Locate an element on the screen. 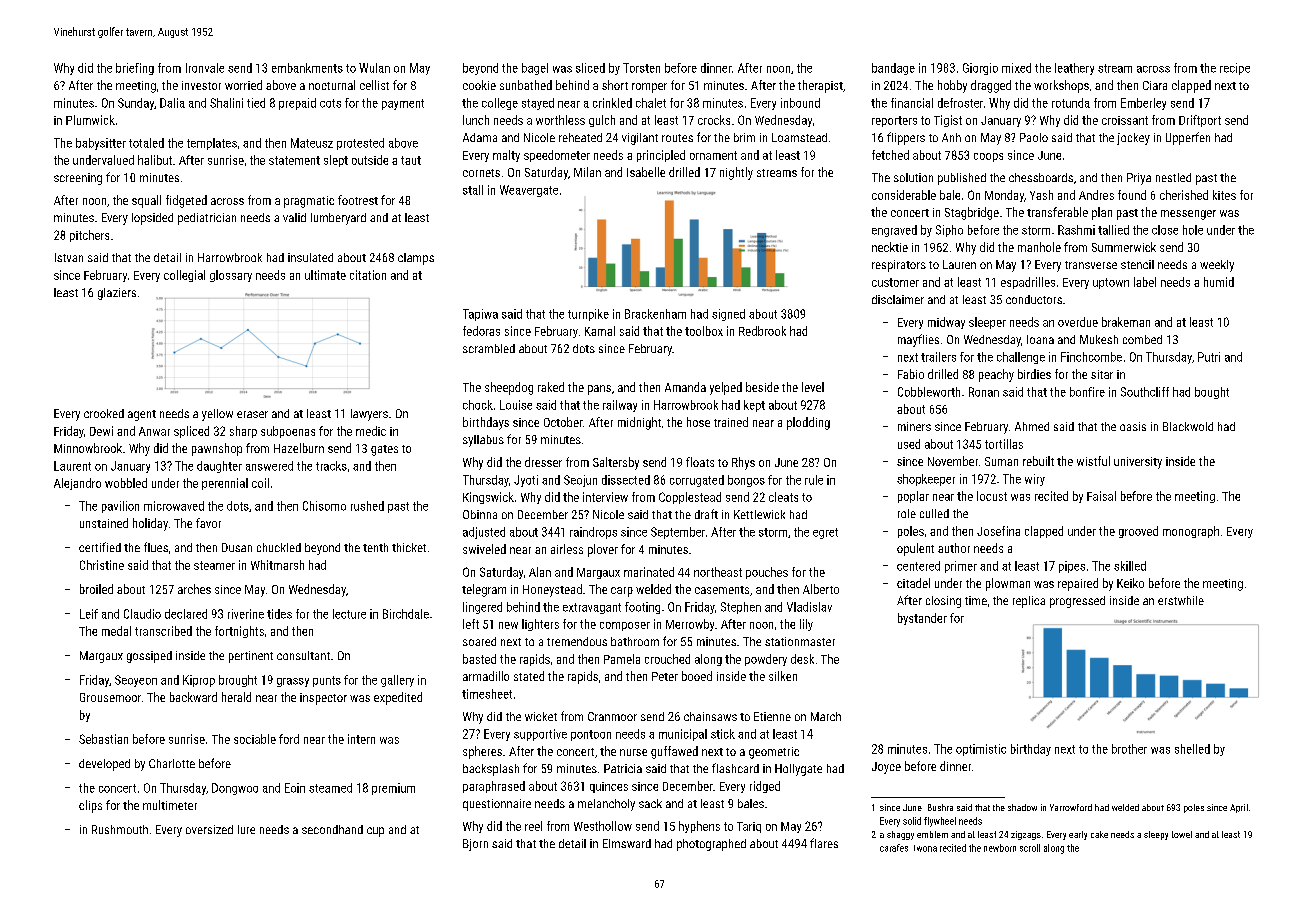 The height and width of the screenshot is (924, 1308). medal is located at coordinates (116, 631).
